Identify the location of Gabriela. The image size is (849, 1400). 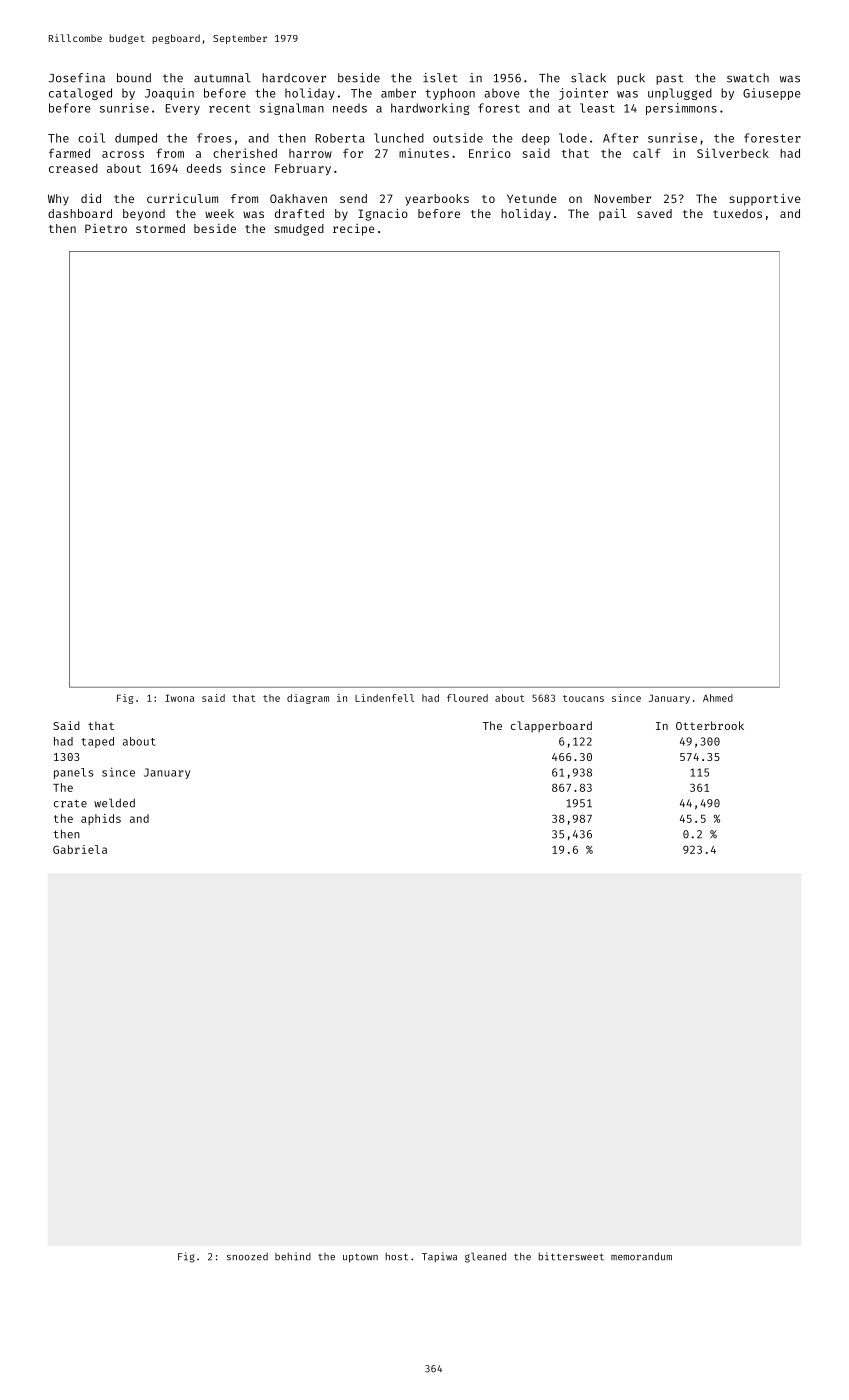
(80, 849).
